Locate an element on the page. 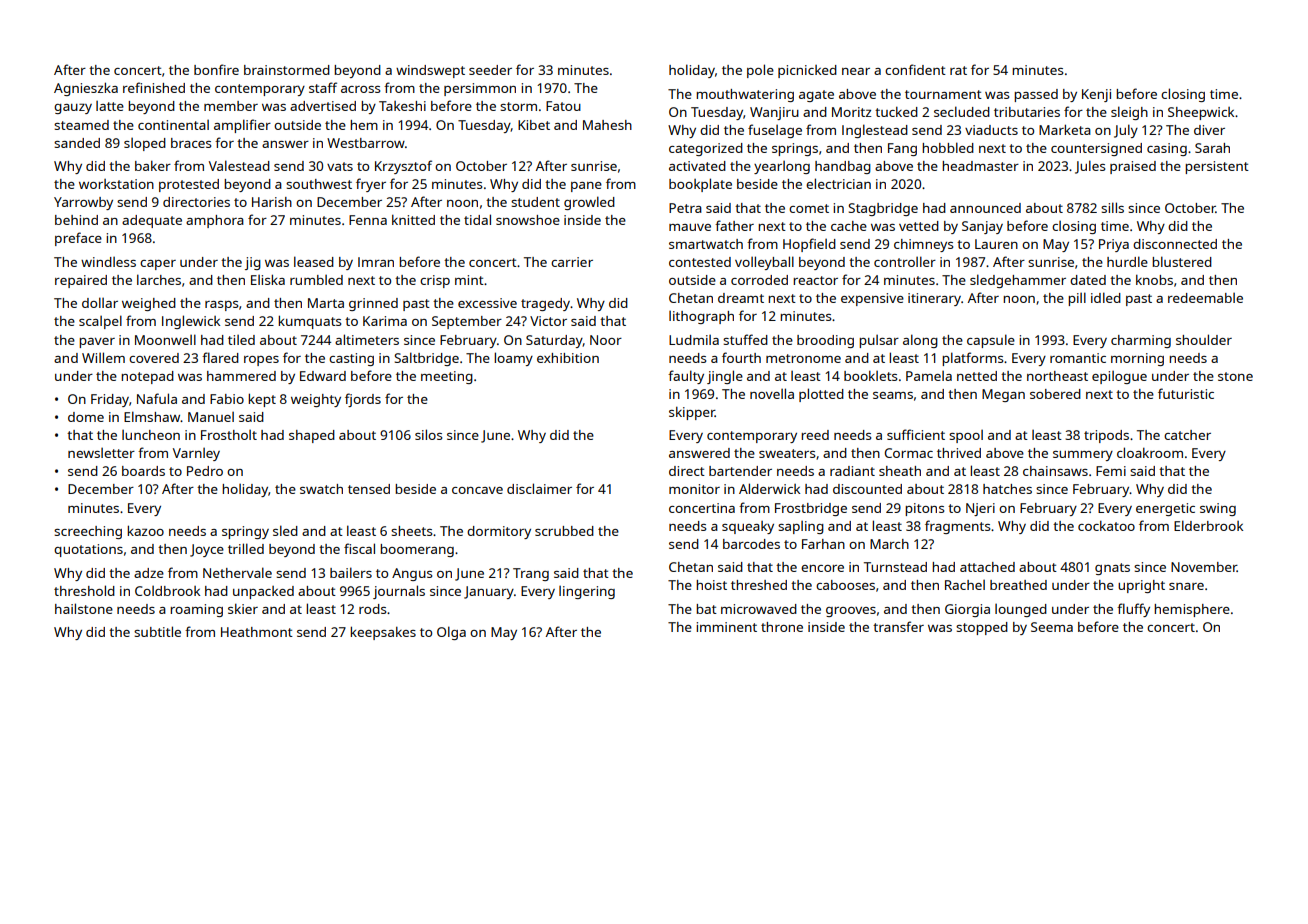 Image resolution: width=1308 pixels, height=924 pixels. fiscal is located at coordinates (359, 548).
